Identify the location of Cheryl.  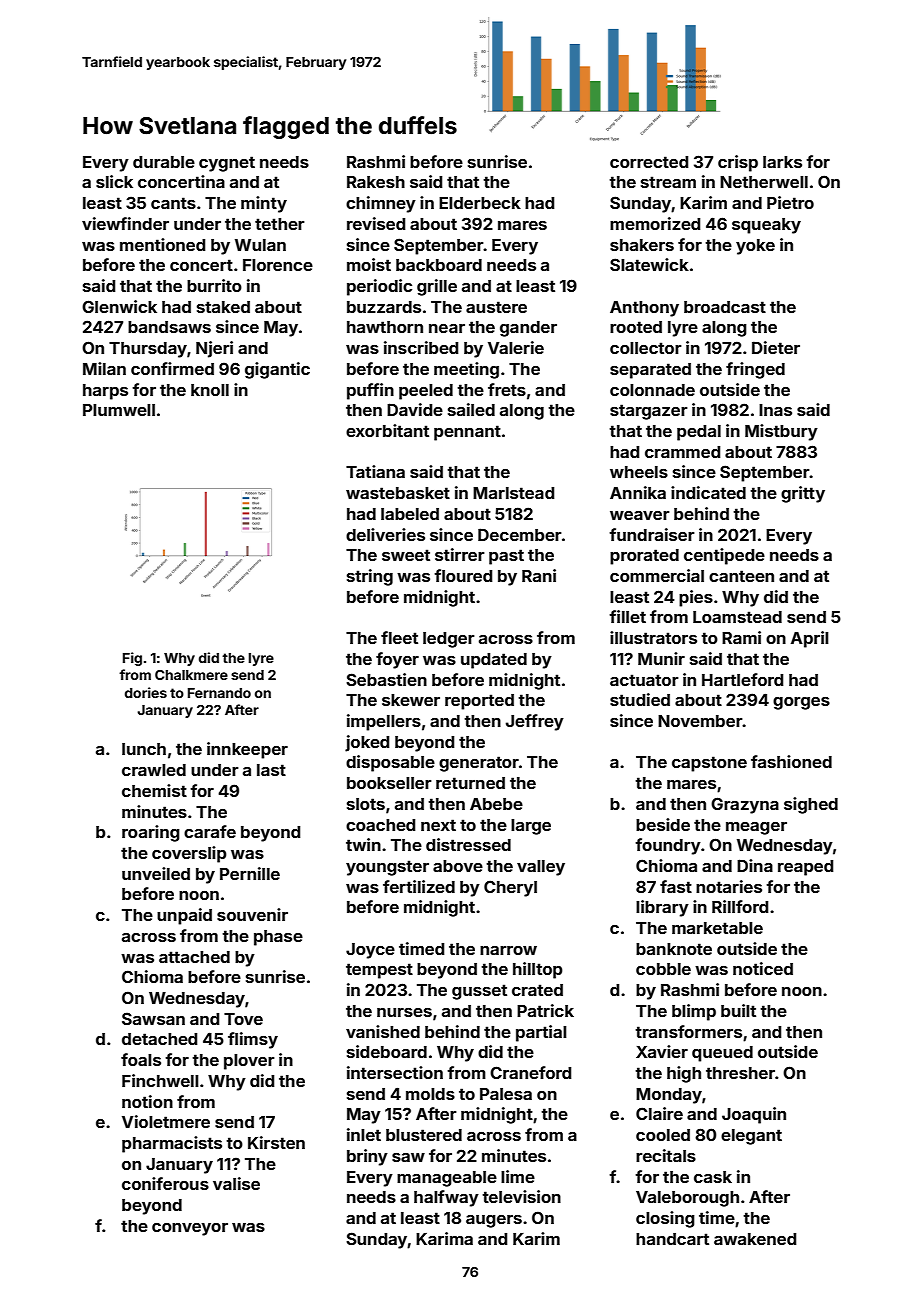
(510, 888).
